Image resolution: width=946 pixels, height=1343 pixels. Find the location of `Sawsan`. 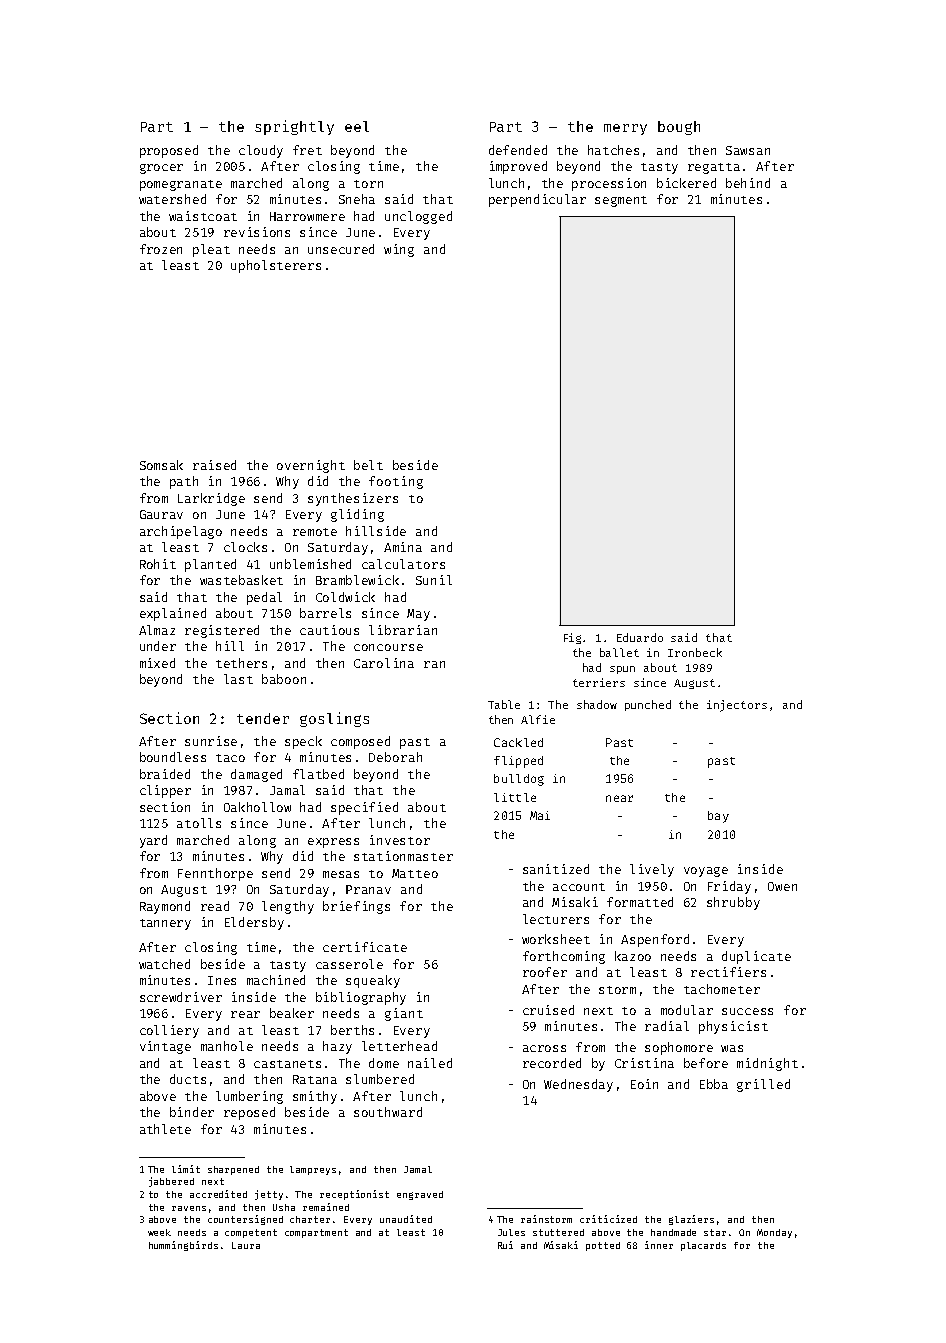

Sawsan is located at coordinates (748, 150).
